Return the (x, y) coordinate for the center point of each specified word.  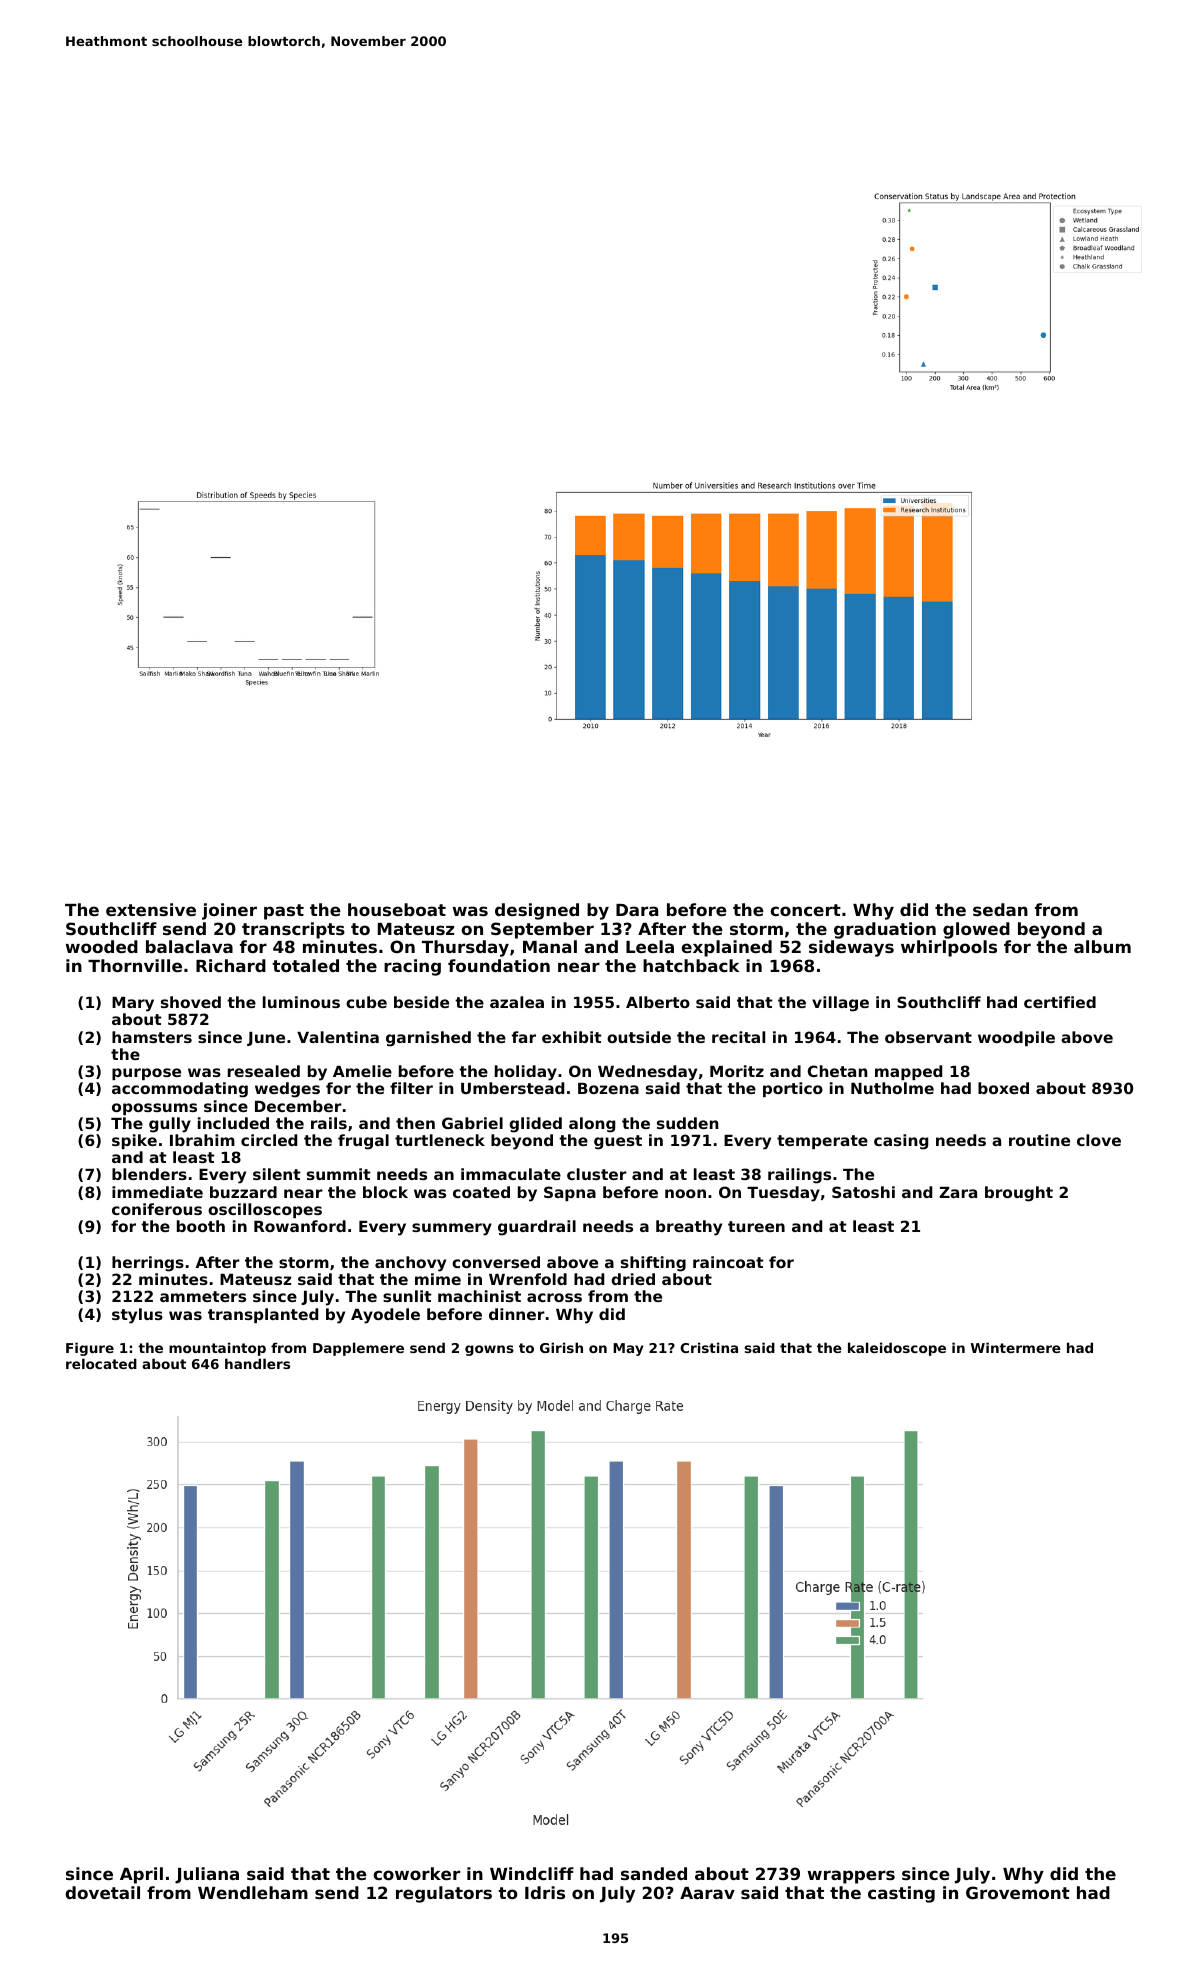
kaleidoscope (897, 1349)
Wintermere (1016, 1347)
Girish (561, 1347)
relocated (101, 1363)
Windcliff (532, 1873)
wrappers (851, 1877)
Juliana (207, 1875)
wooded (101, 946)
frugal (363, 1142)
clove (1099, 1140)
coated (481, 1192)
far (524, 1037)
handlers (257, 1363)
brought (1019, 1194)
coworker (416, 1873)
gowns (489, 1350)
